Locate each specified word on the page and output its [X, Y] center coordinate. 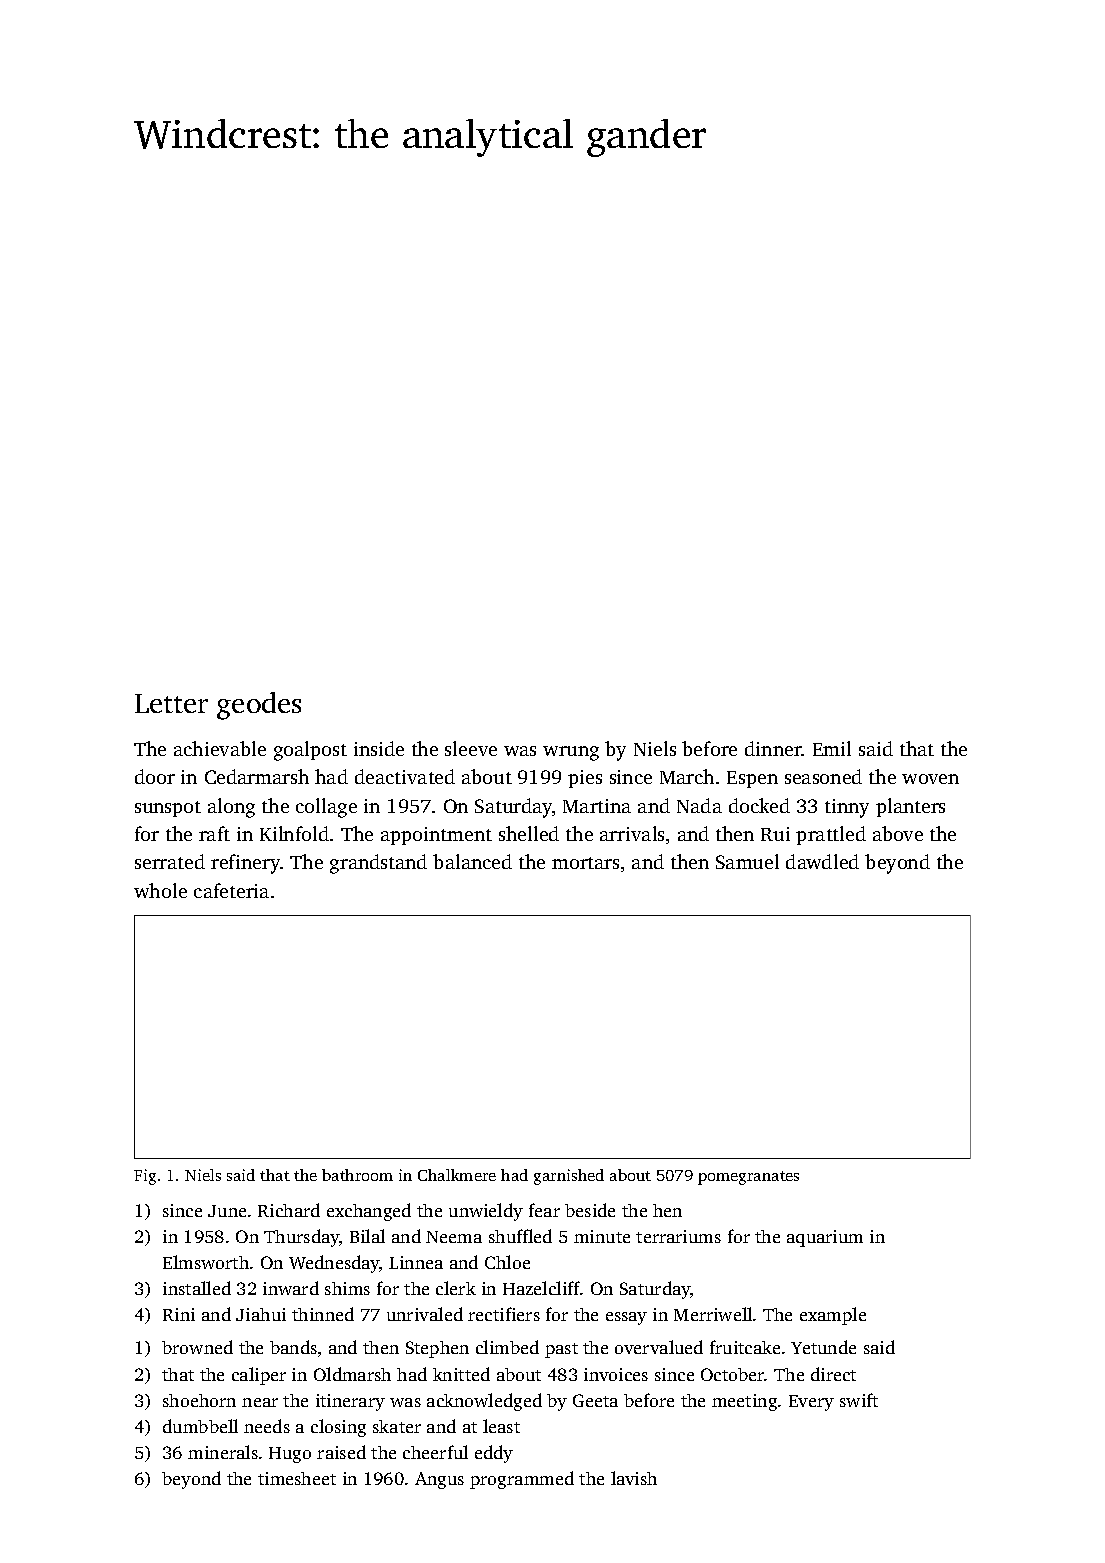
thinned [323, 1314]
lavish [634, 1478]
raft [214, 833]
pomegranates [748, 1178]
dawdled [822, 861]
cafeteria [231, 890]
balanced [472, 861]
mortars [585, 863]
